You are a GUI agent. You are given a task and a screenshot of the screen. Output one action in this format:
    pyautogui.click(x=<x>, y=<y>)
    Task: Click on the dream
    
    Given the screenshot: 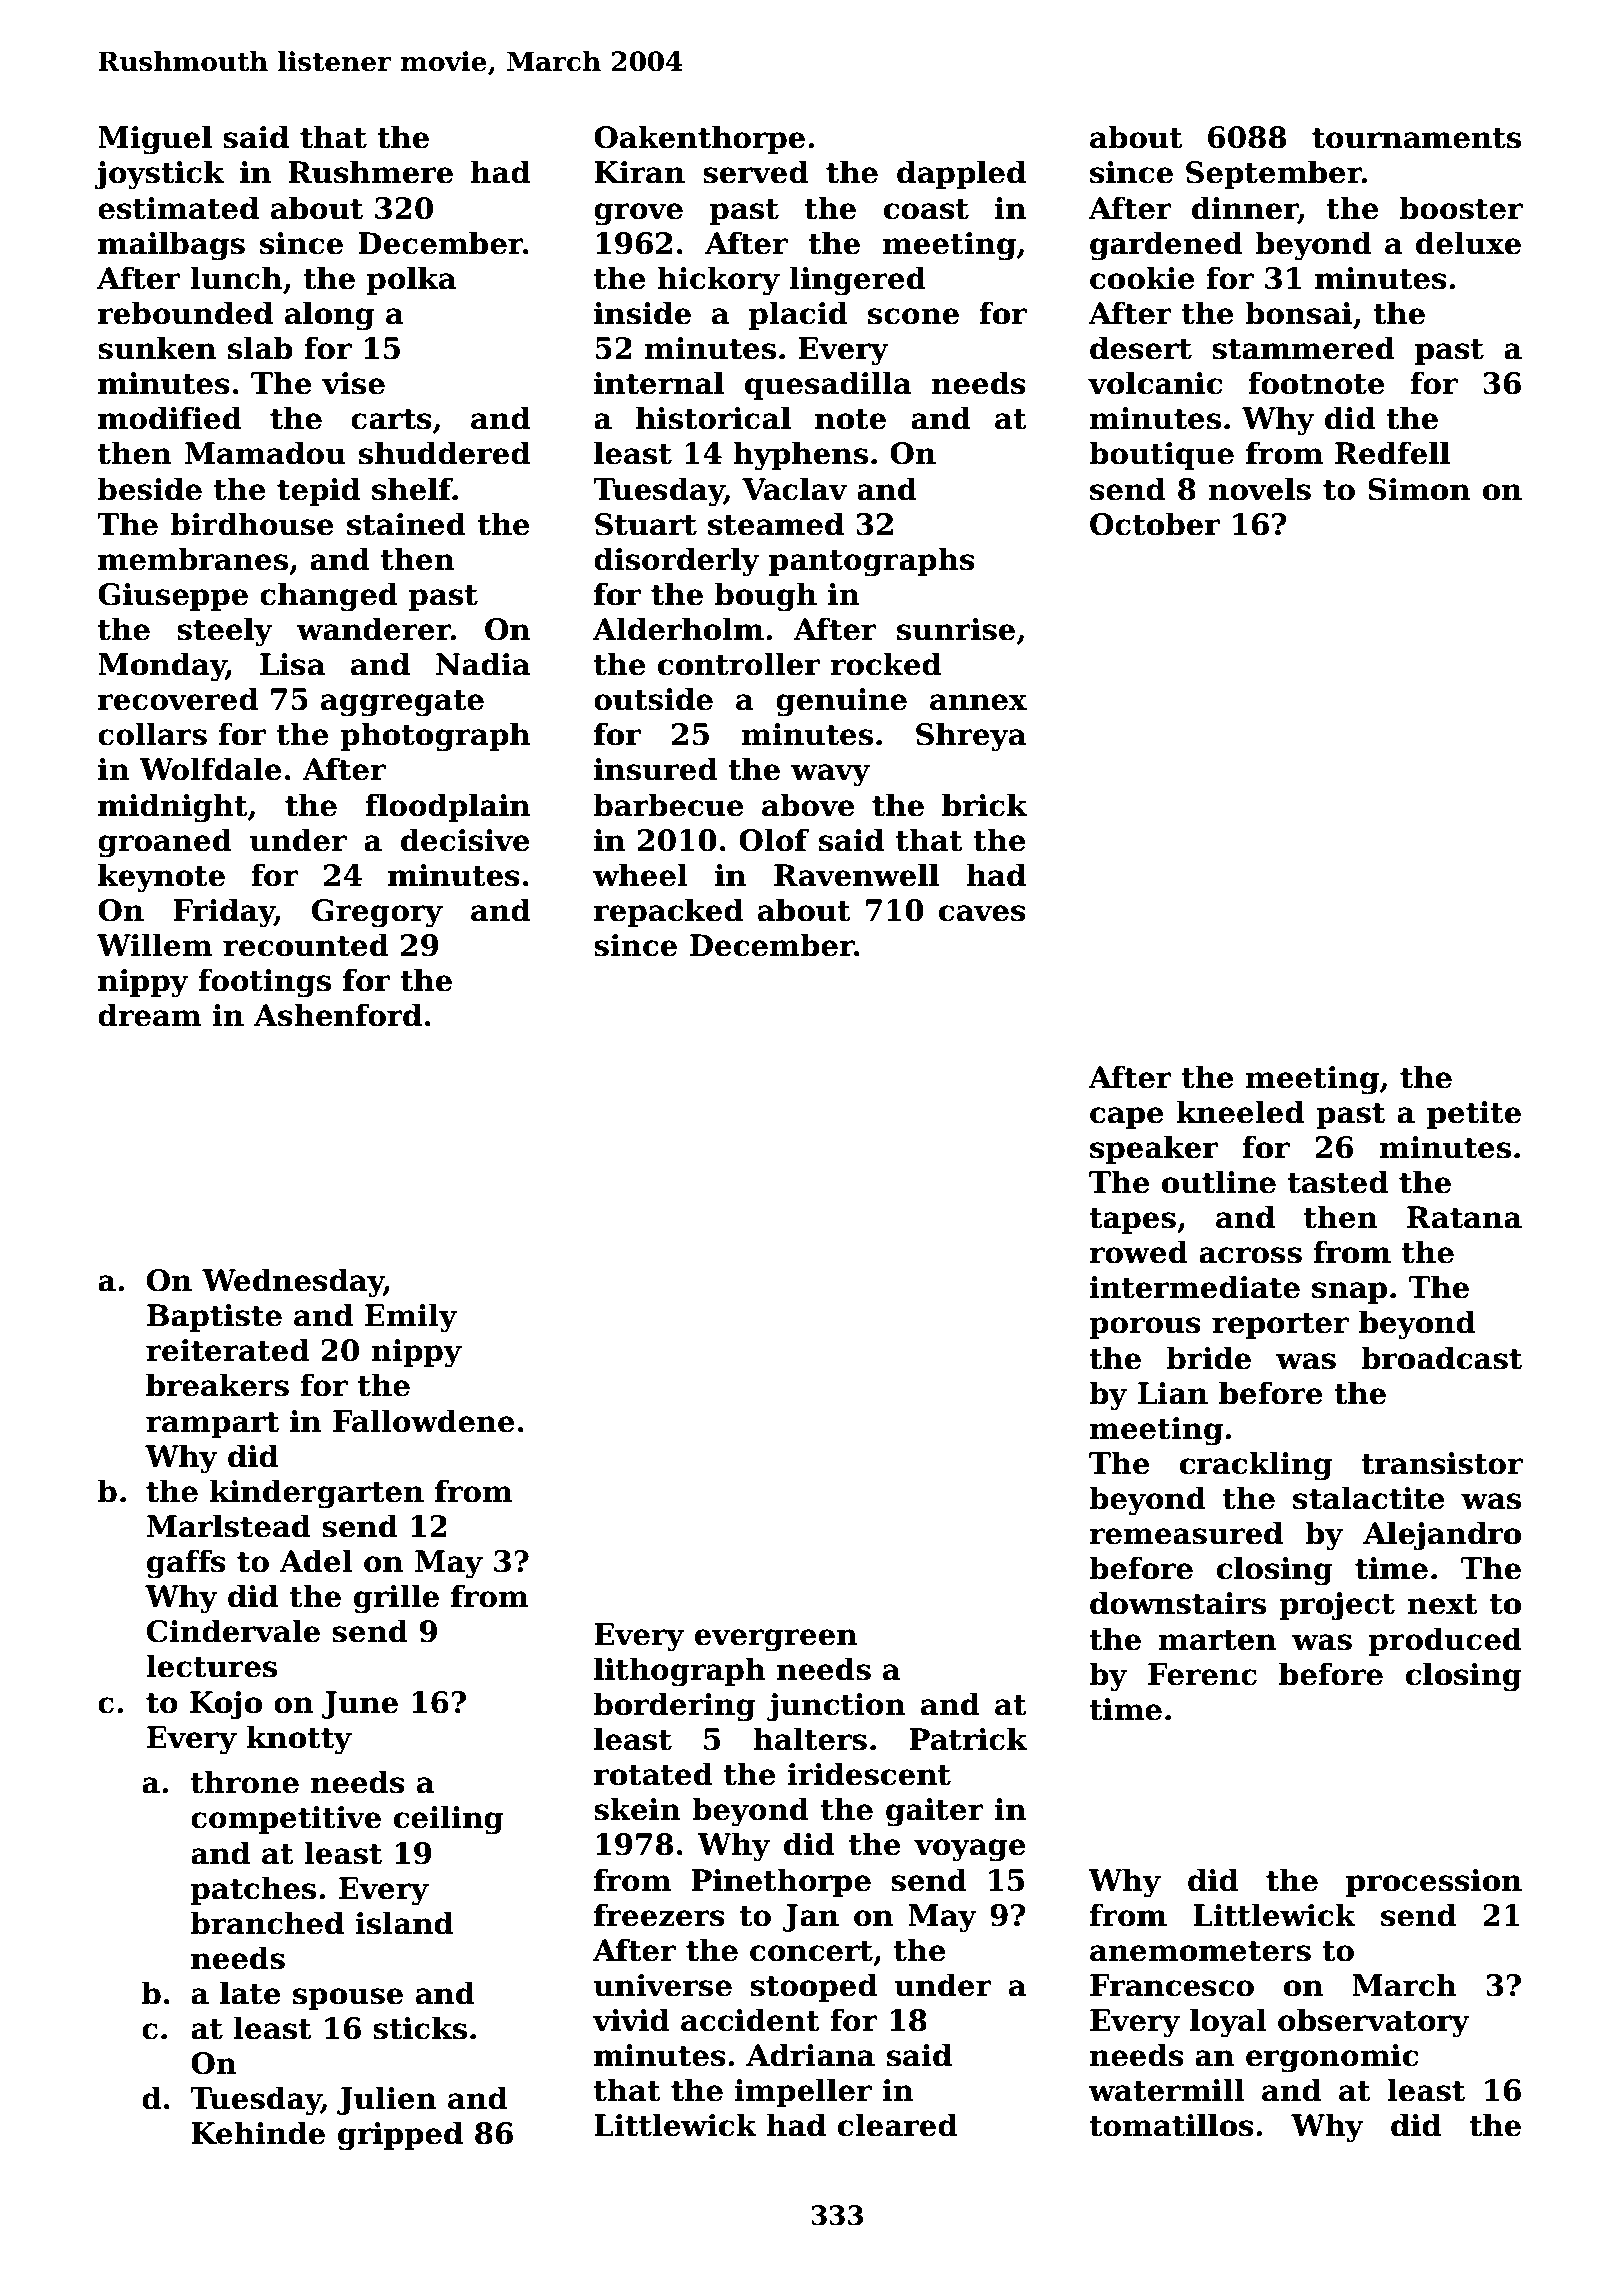 What is the action you would take?
    pyautogui.click(x=149, y=1015)
